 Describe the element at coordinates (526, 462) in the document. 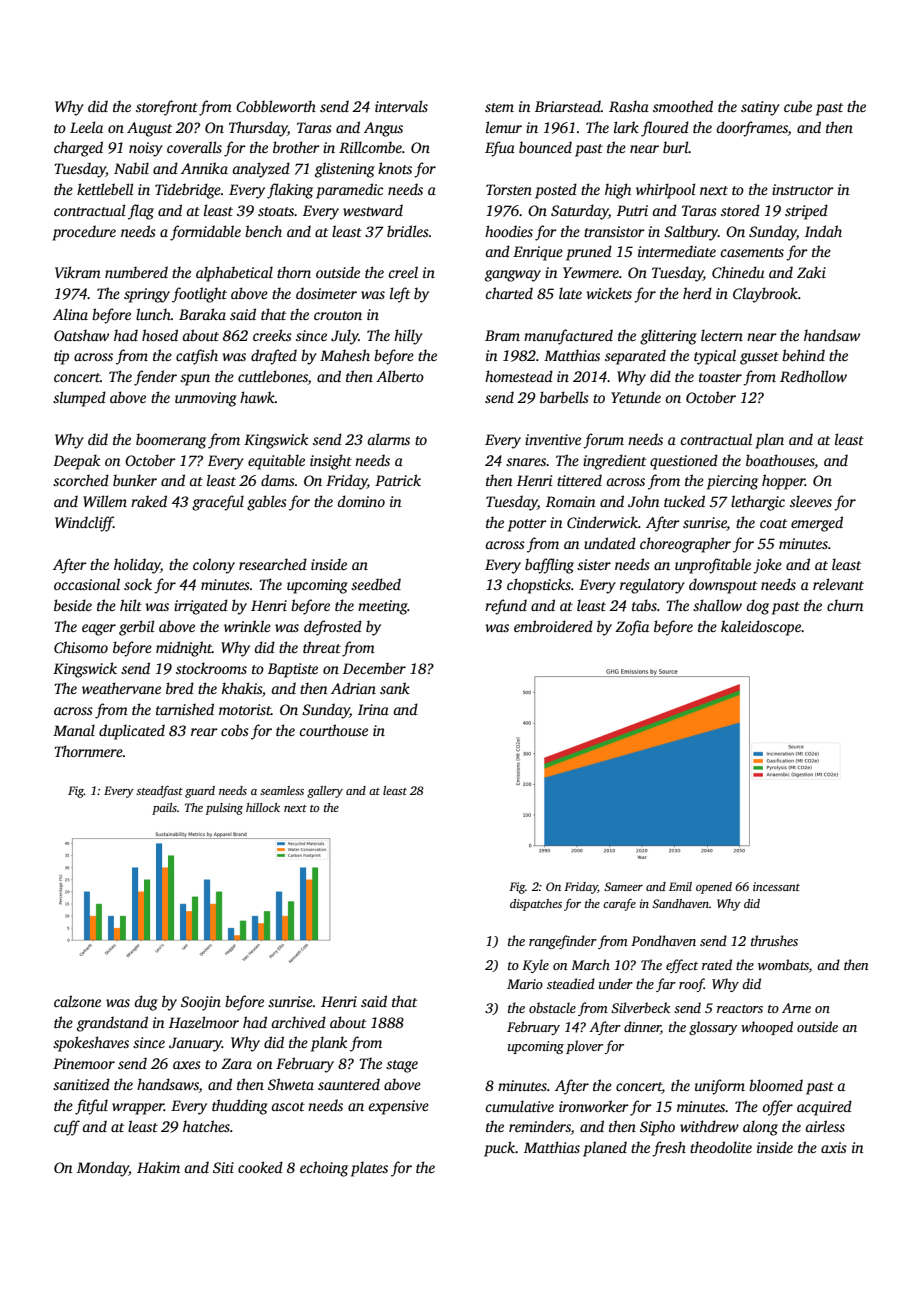

I see `snares` at that location.
